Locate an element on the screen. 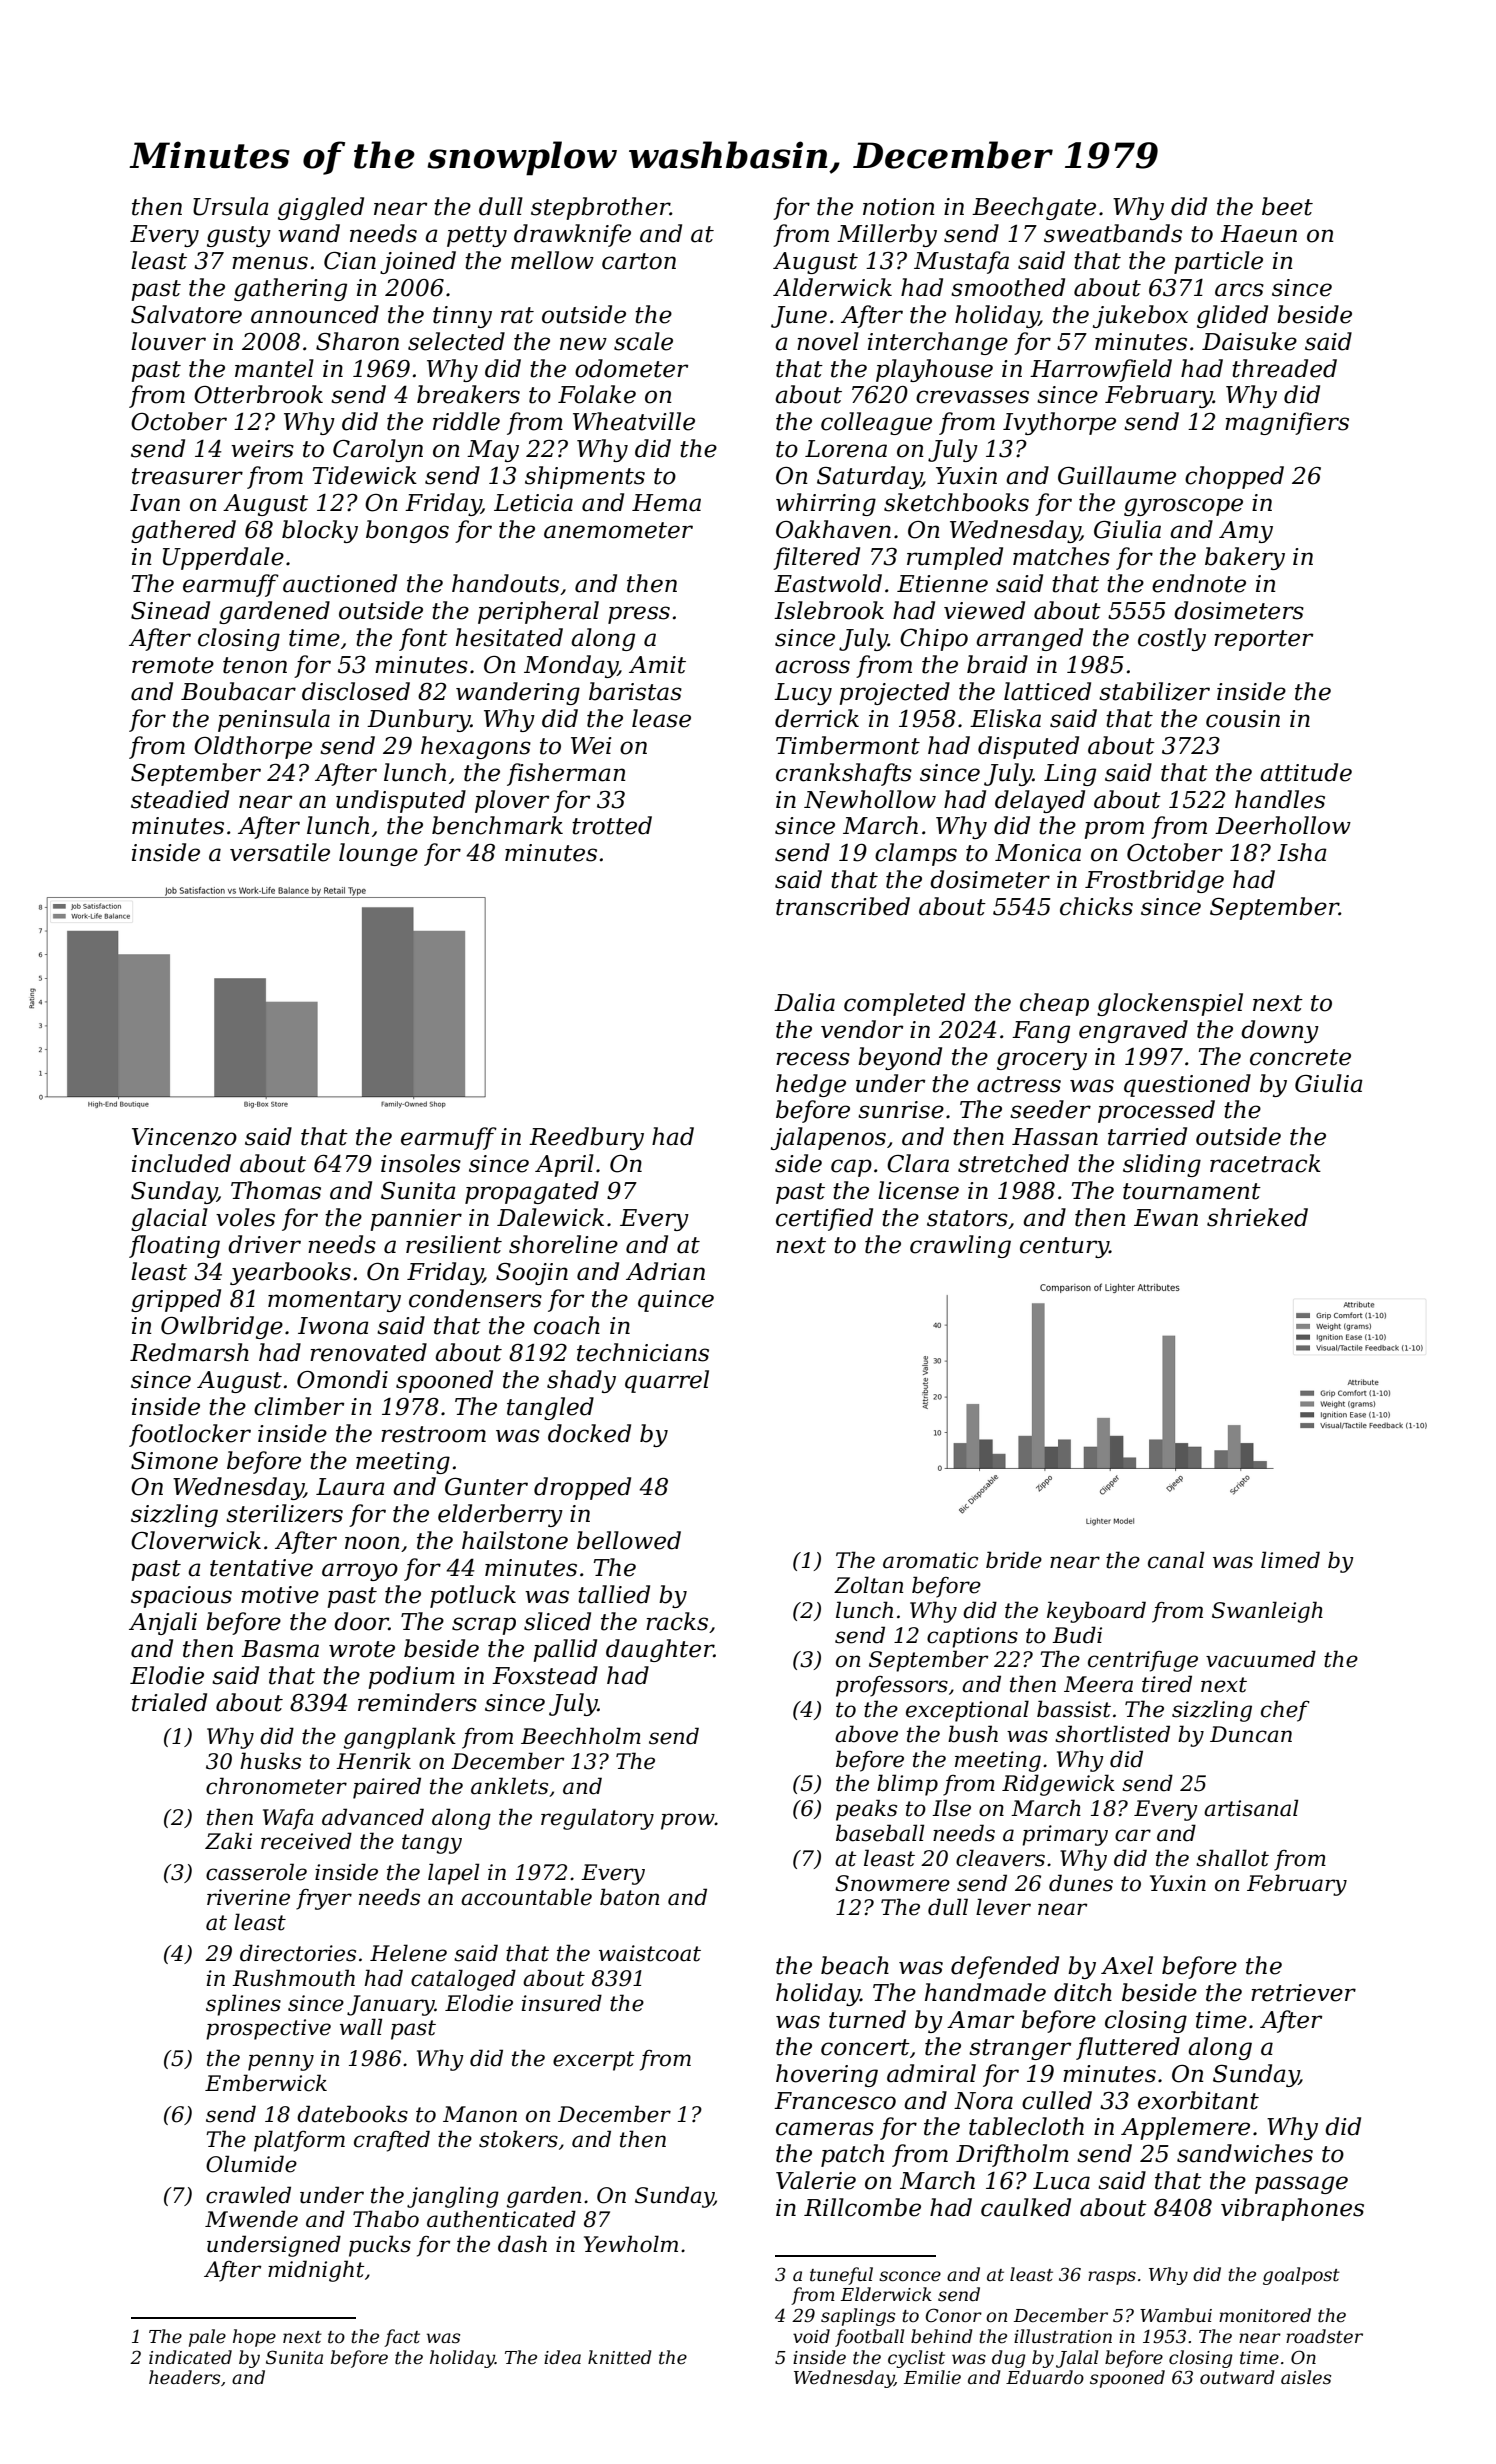 The height and width of the screenshot is (2464, 1496). trotted is located at coordinates (612, 825).
